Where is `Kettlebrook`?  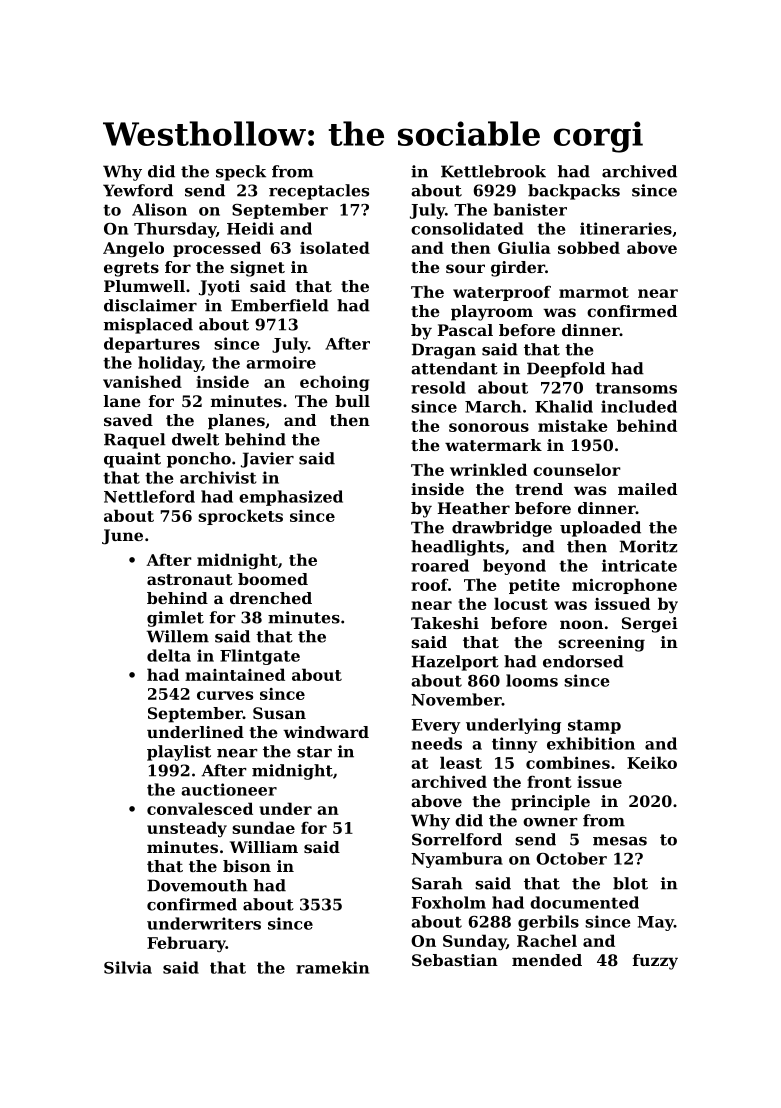 Kettlebrook is located at coordinates (493, 171).
